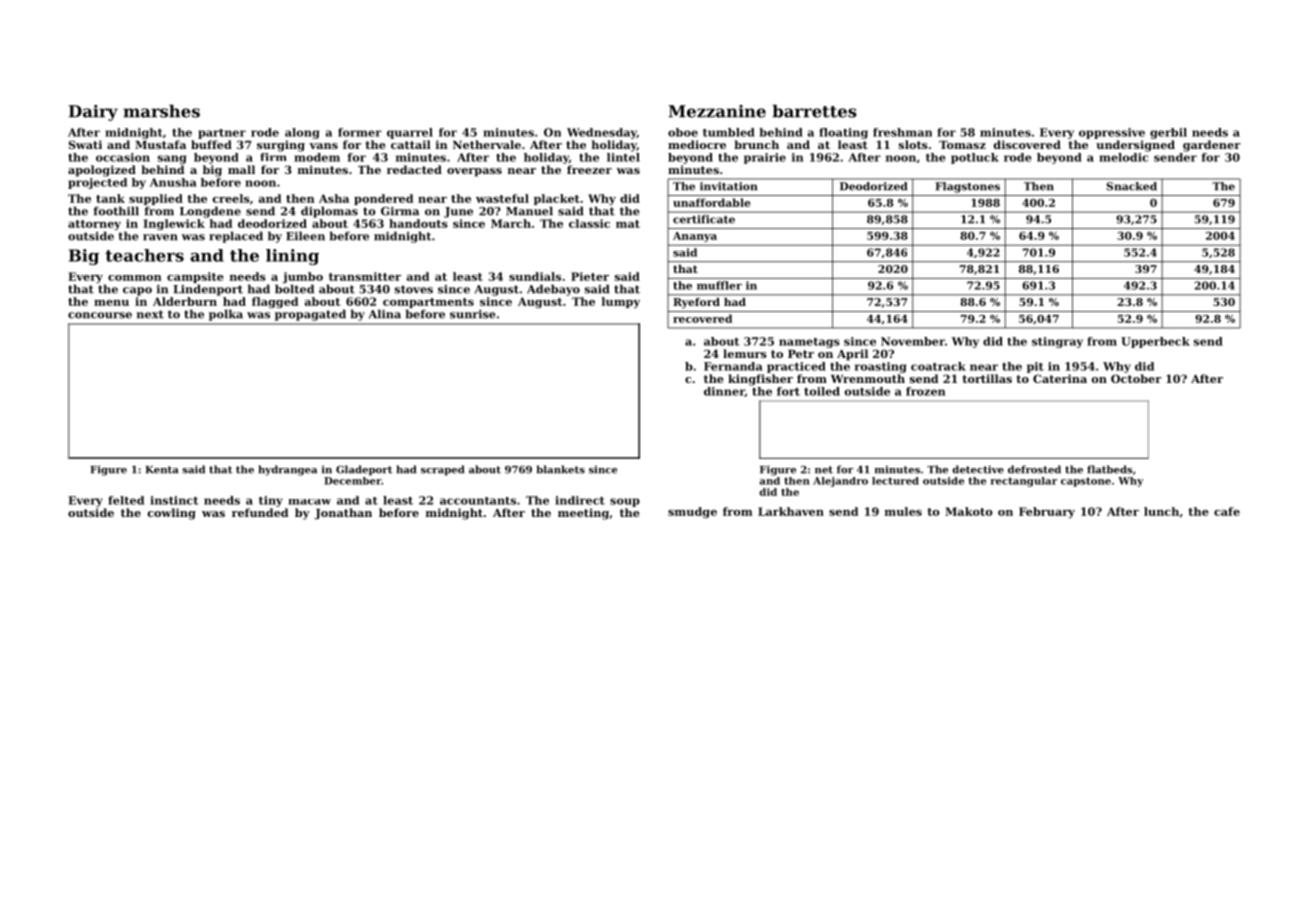 This screenshot has height=924, width=1308. What do you see at coordinates (717, 111) in the screenshot?
I see `Mezzanine` at bounding box center [717, 111].
